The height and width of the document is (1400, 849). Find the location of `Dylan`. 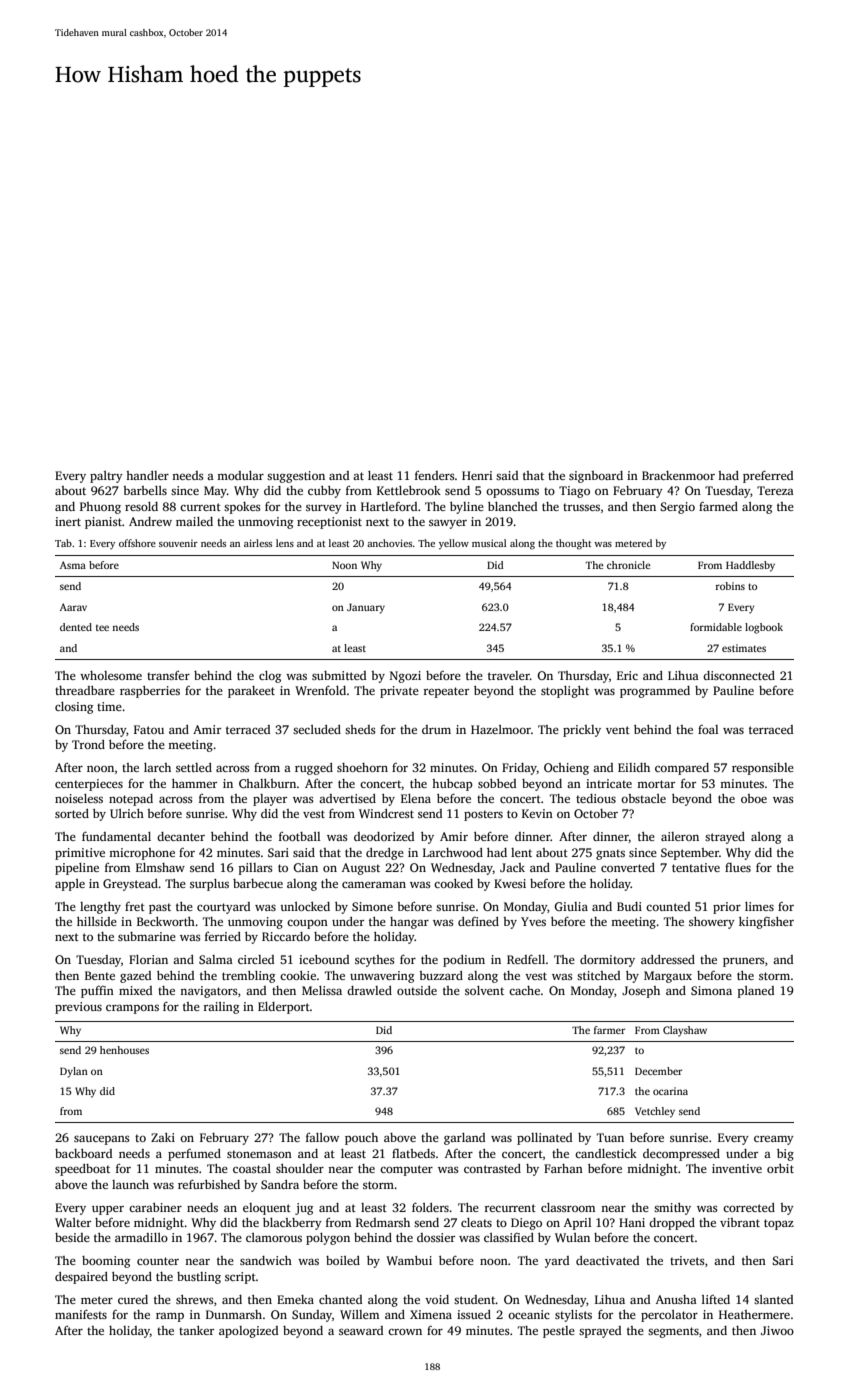

Dylan is located at coordinates (74, 1072).
